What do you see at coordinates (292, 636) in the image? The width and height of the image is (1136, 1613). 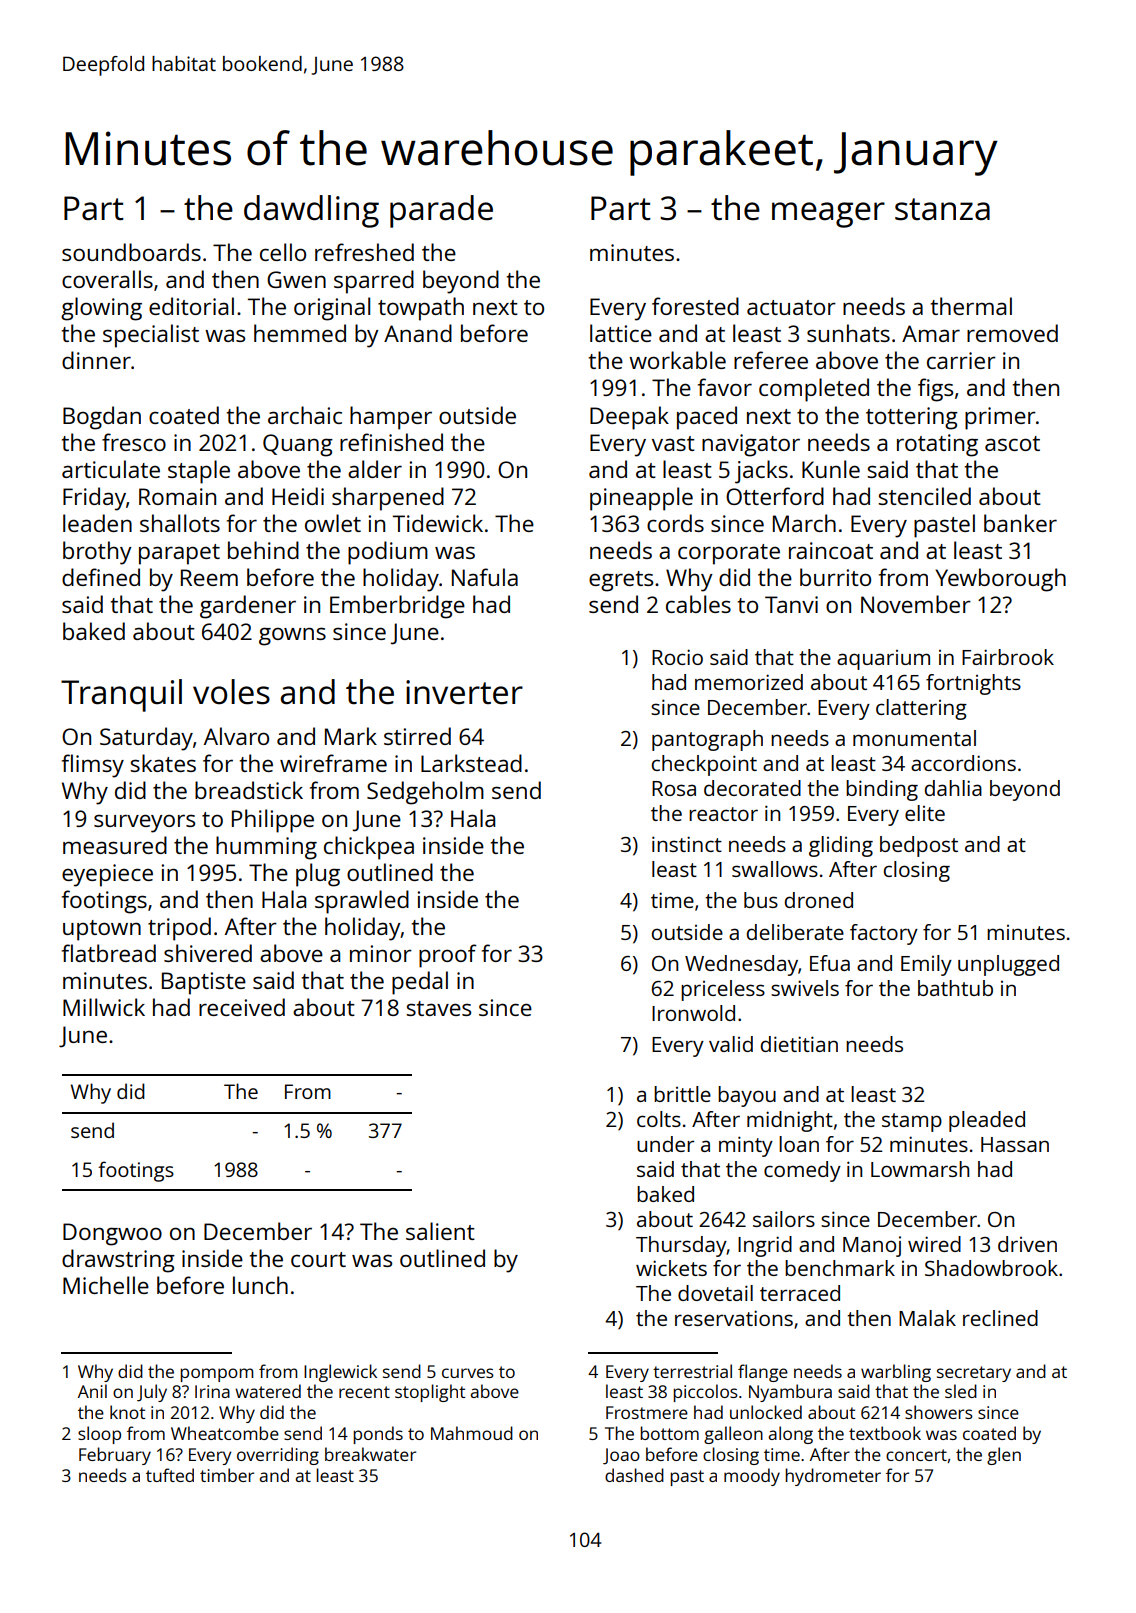 I see `gowns` at bounding box center [292, 636].
